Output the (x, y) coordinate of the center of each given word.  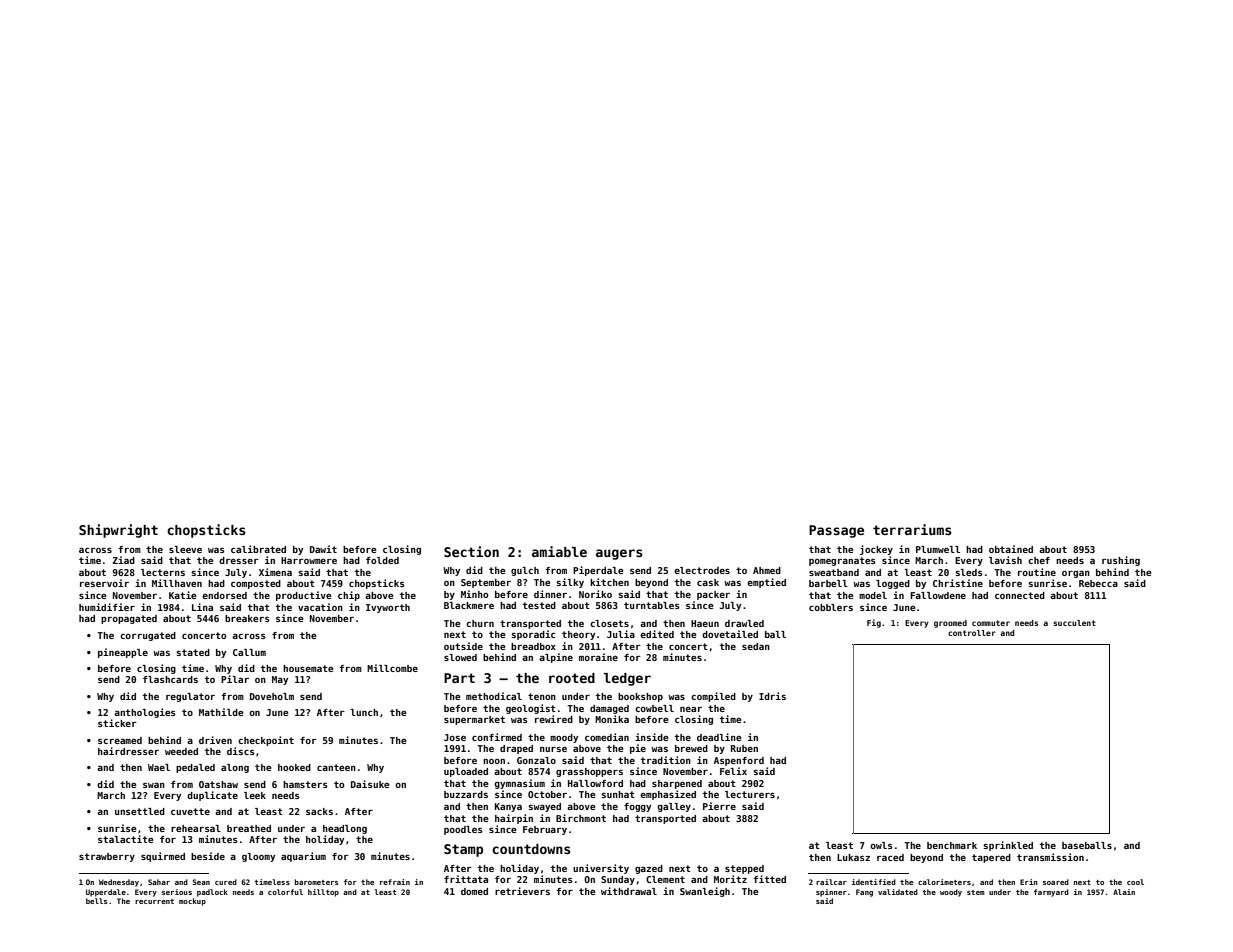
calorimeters (944, 882)
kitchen (609, 582)
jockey (876, 550)
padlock (212, 893)
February (545, 830)
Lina (202, 607)
